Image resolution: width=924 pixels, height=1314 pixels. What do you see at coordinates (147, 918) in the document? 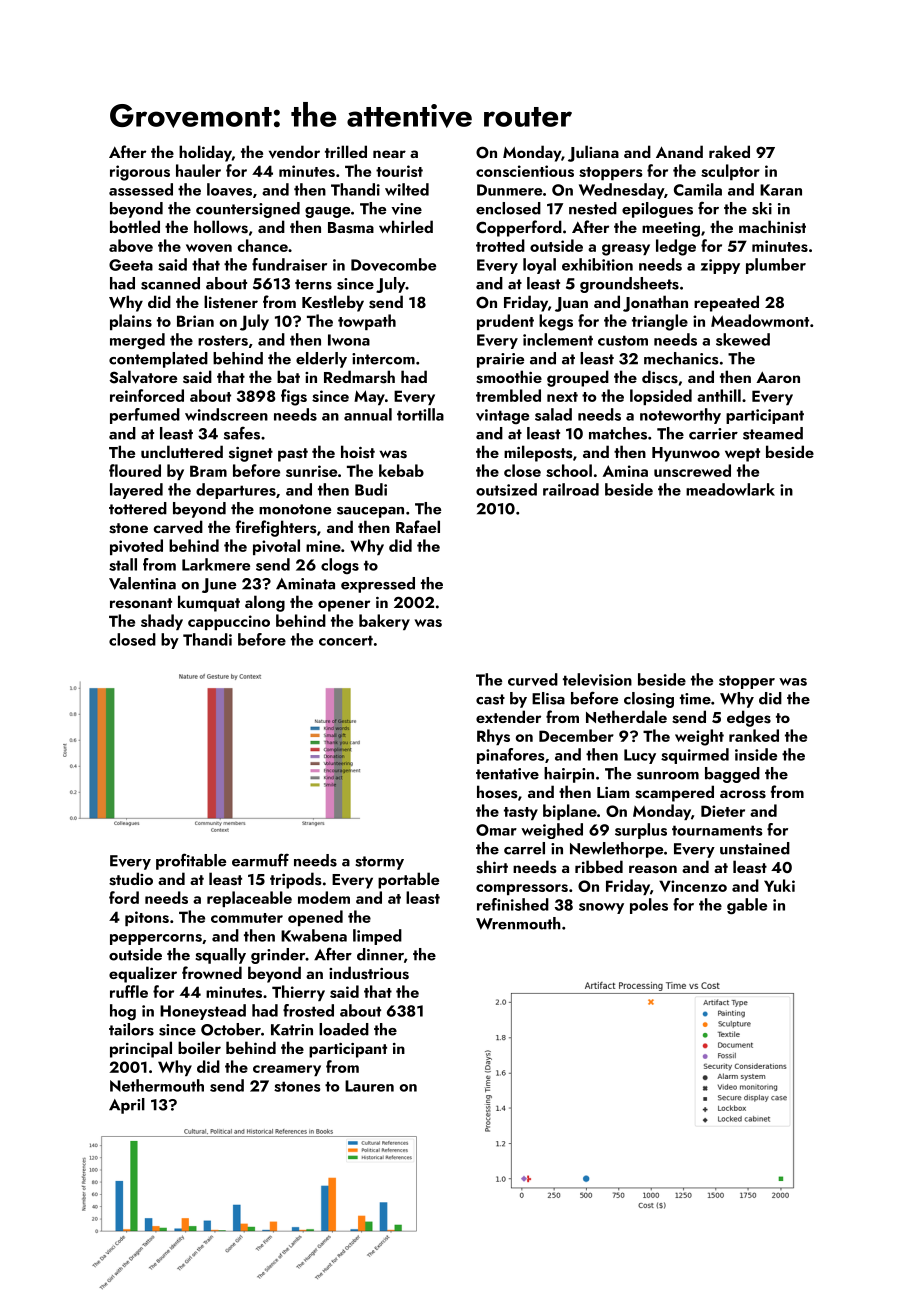
I see `pitons` at bounding box center [147, 918].
